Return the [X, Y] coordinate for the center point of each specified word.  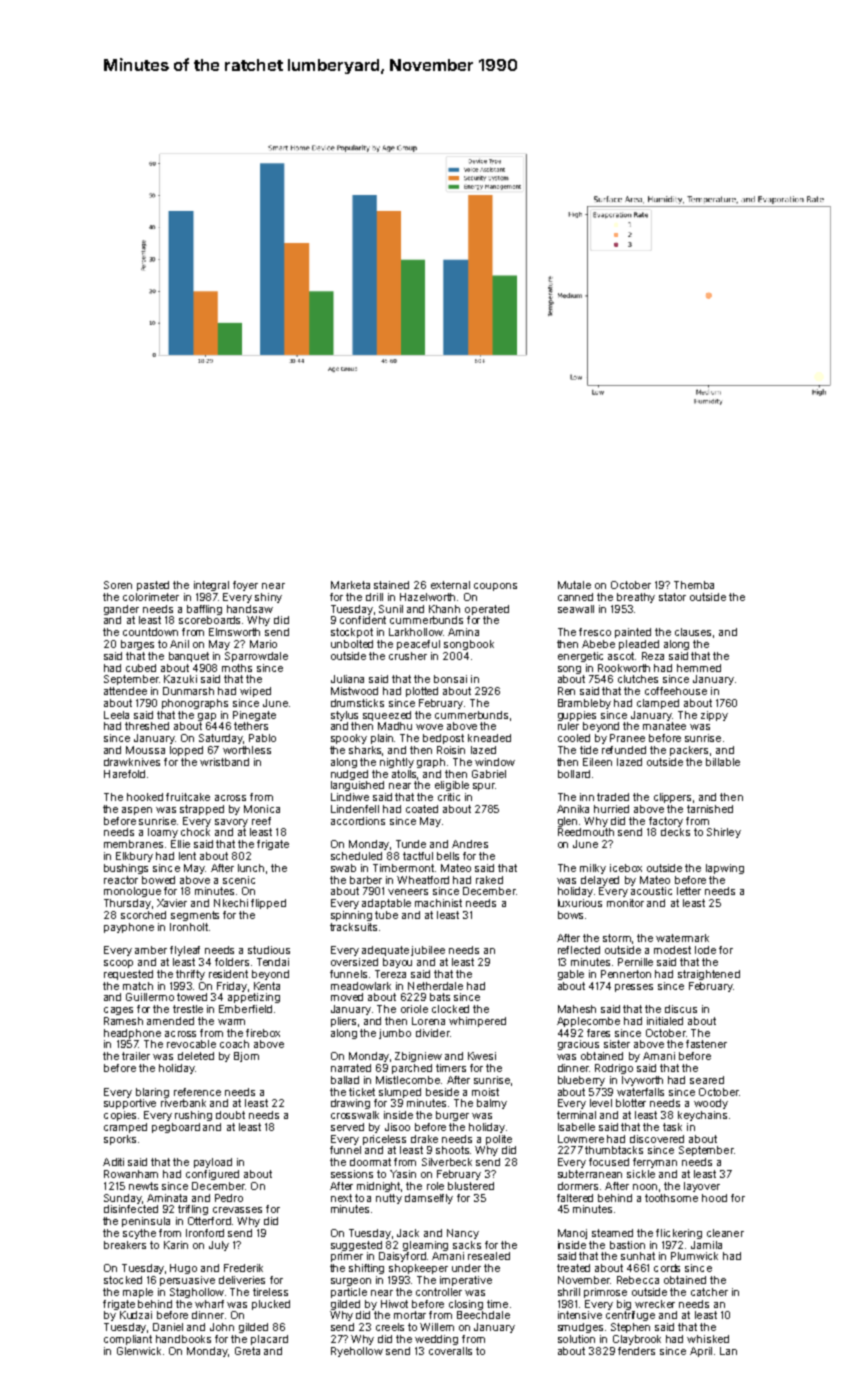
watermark [682, 938]
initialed [665, 1021]
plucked [271, 1305]
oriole [414, 1009]
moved [347, 997]
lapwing [725, 869]
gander [121, 610]
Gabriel [489, 774]
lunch [251, 868]
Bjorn [246, 1057]
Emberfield [245, 1009]
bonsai [450, 679]
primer [347, 1257]
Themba [694, 585]
